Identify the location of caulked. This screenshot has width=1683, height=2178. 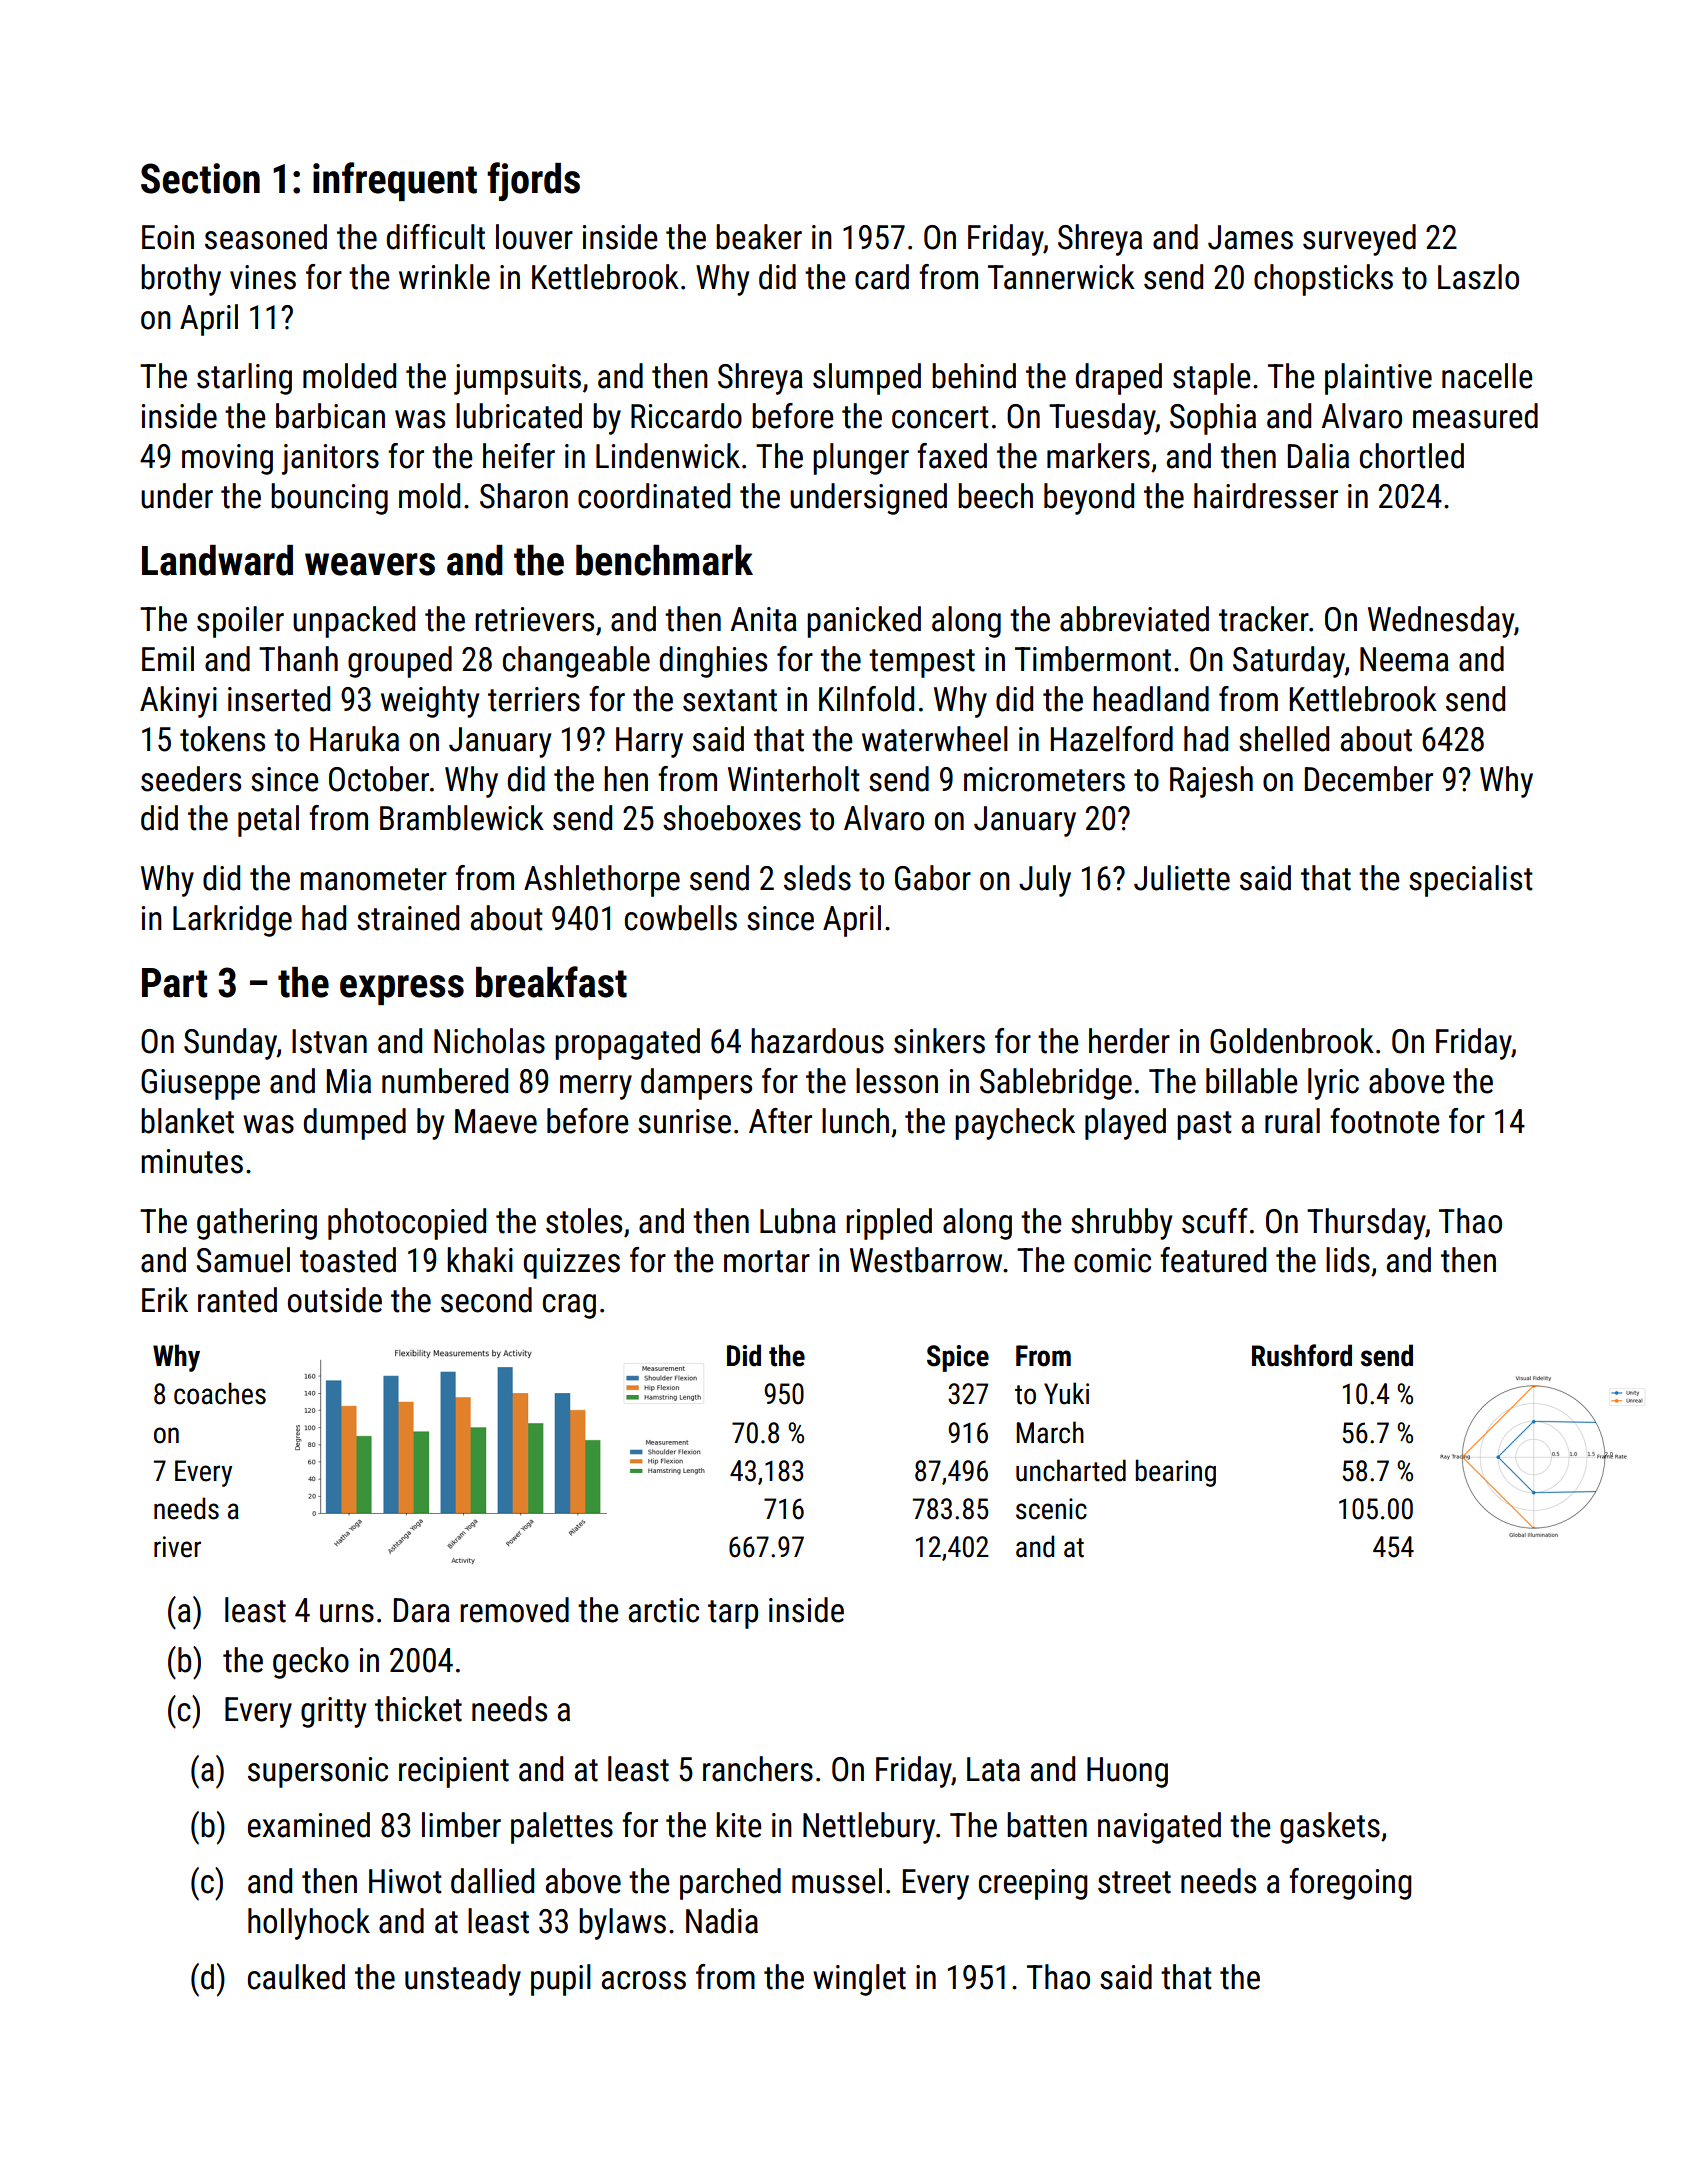
(296, 1977).
